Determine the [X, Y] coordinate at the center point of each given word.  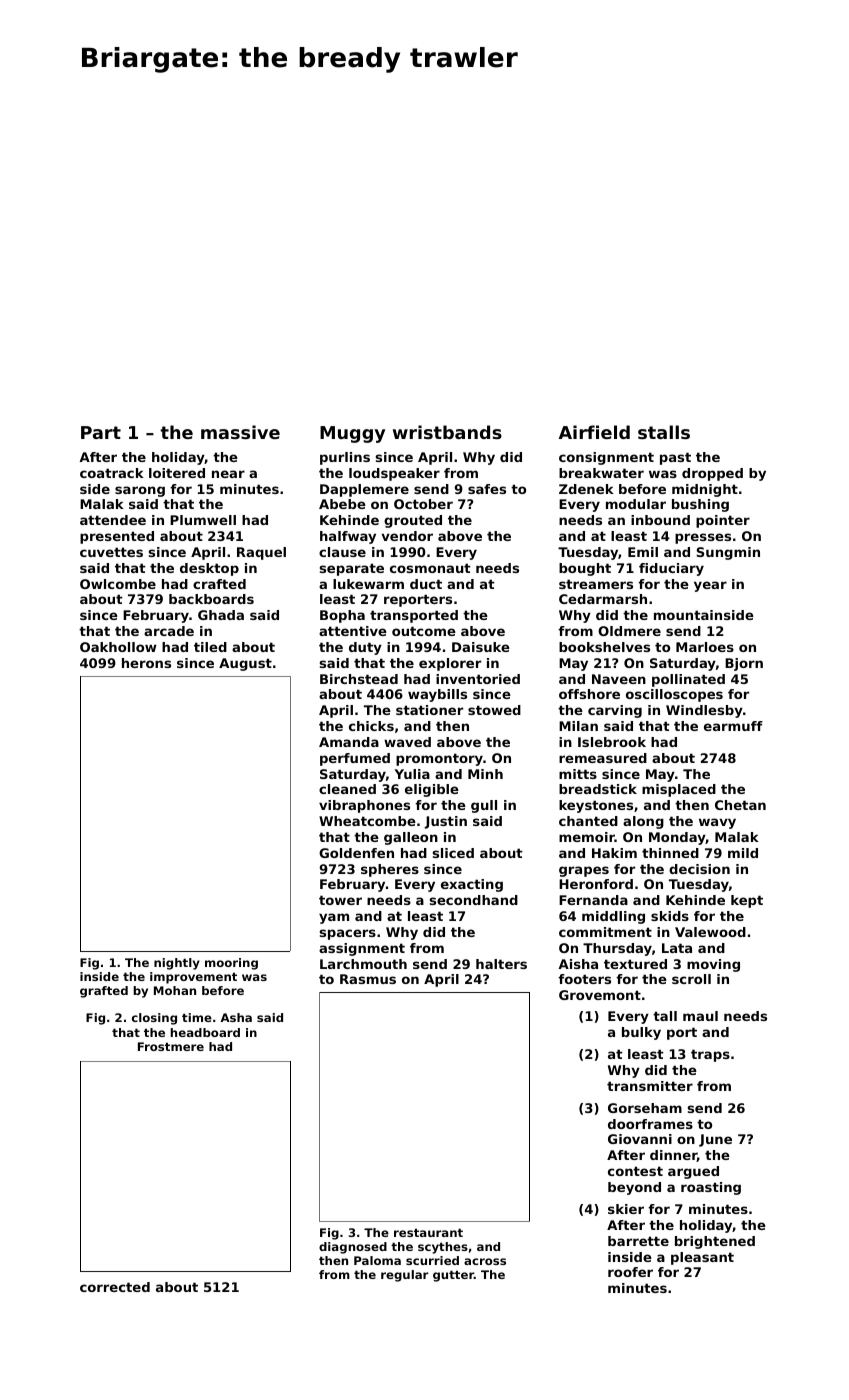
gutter [453, 1276]
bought [585, 569]
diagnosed [353, 1248]
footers [584, 979]
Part [101, 432]
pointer [723, 521]
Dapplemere [364, 490]
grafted [104, 992]
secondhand [474, 900]
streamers [596, 584]
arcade [169, 631]
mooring [231, 964]
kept [747, 901]
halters [501, 964]
